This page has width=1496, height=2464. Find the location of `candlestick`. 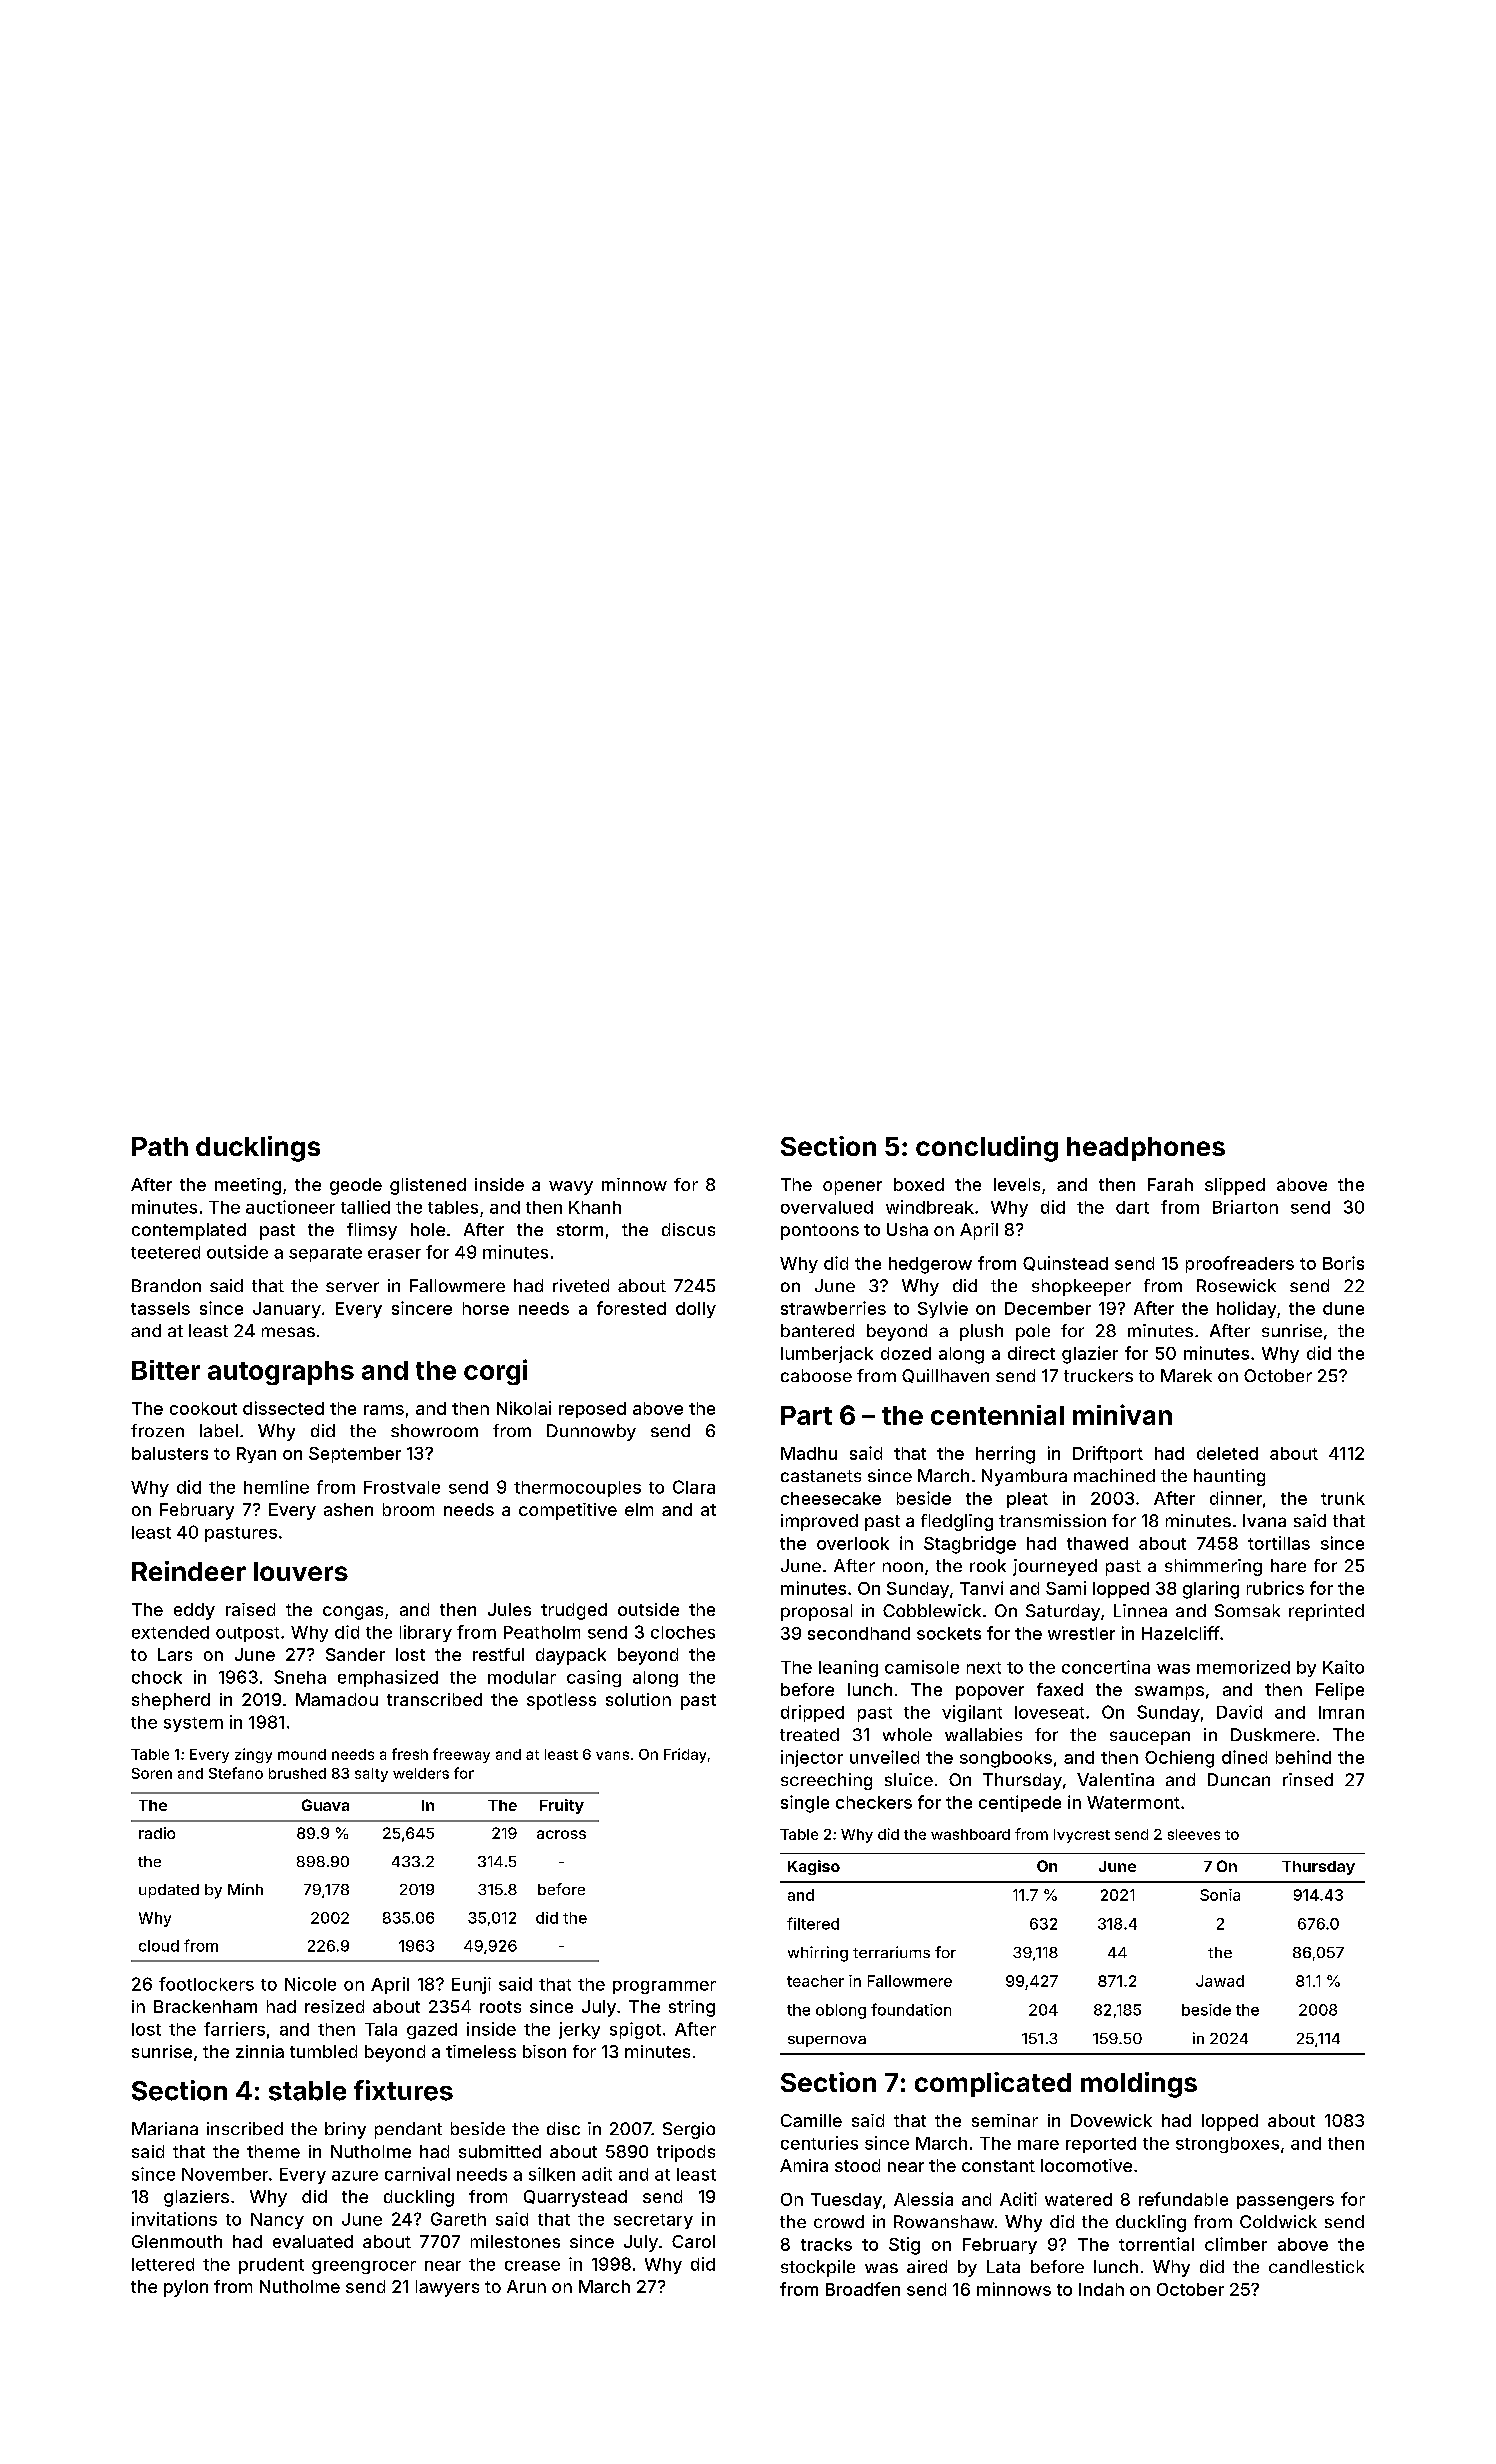

candlestick is located at coordinates (1316, 2266).
